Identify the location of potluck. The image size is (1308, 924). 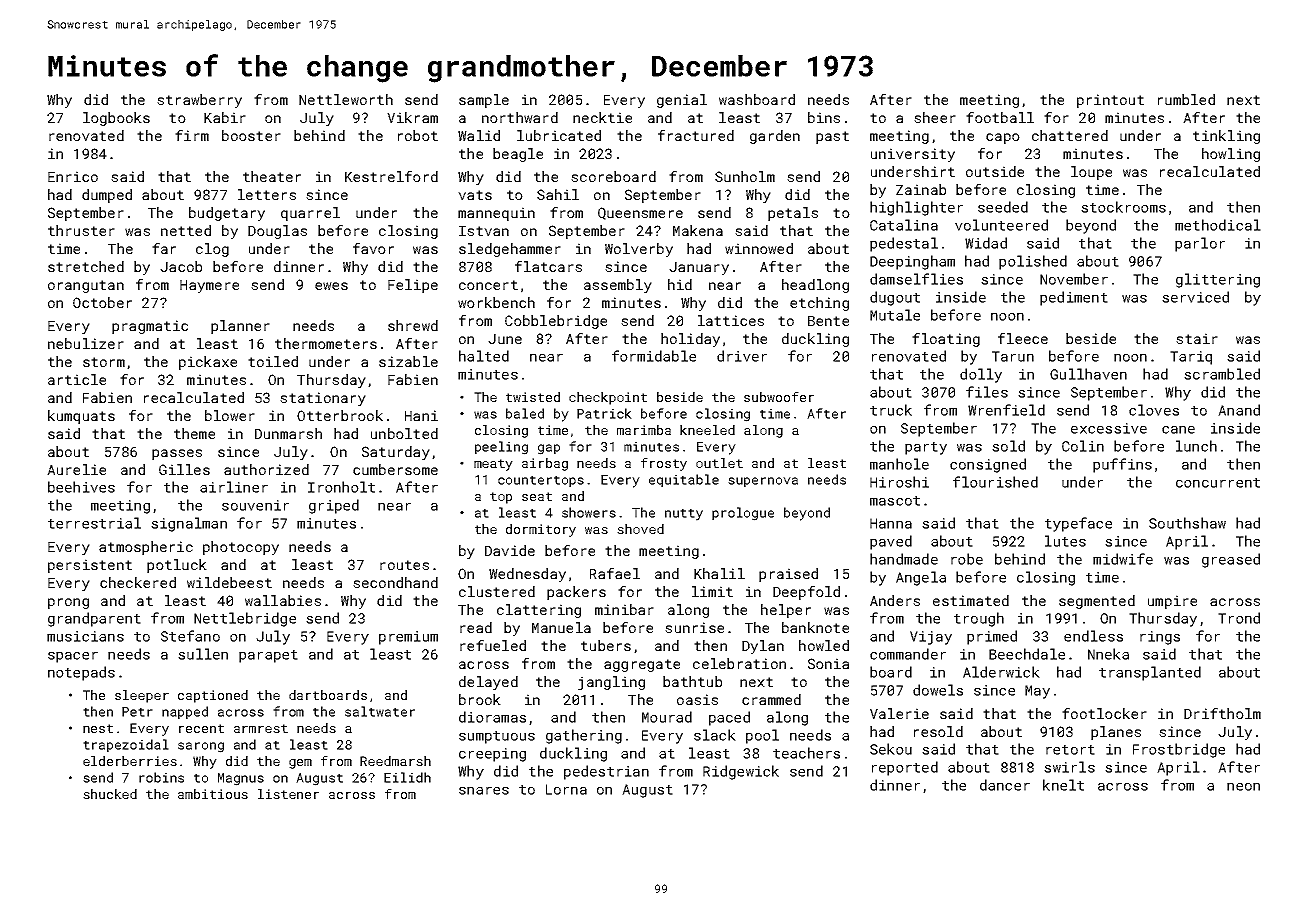
(177, 566).
